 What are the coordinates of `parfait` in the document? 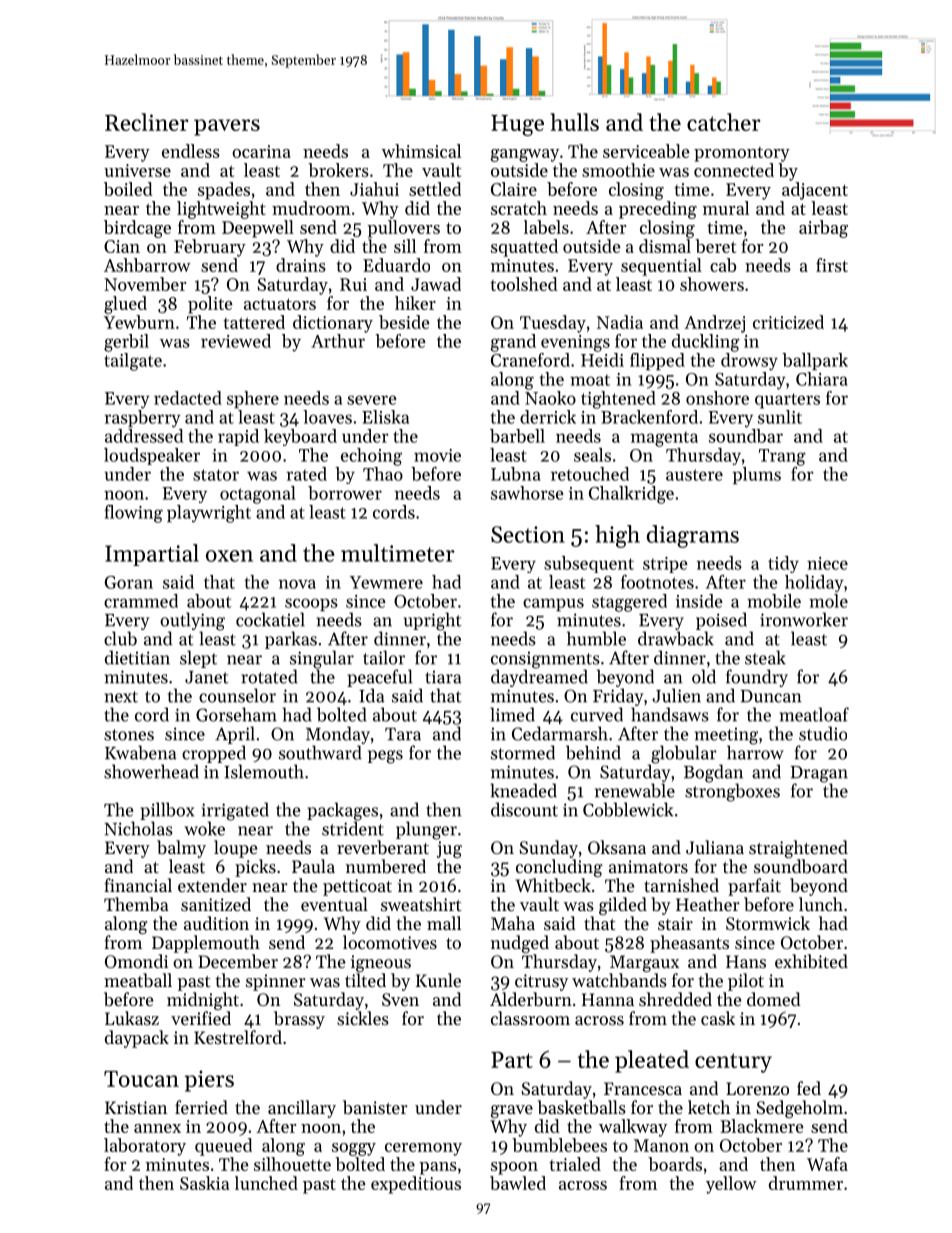 It's located at (754, 887).
